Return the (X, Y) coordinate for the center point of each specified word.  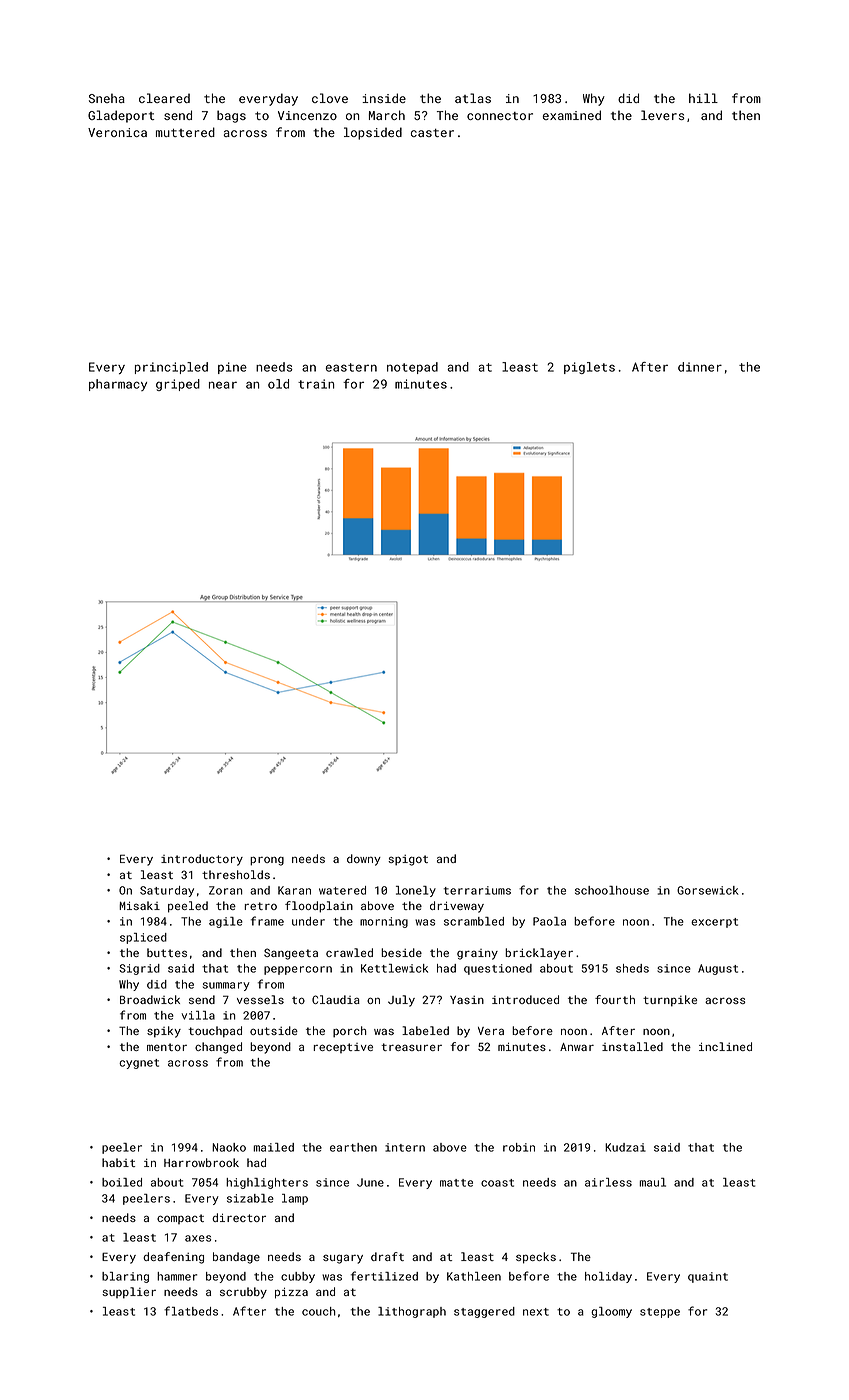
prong (267, 861)
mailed (273, 1147)
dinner (700, 367)
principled (171, 368)
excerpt (714, 923)
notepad (412, 368)
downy (364, 860)
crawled (349, 952)
